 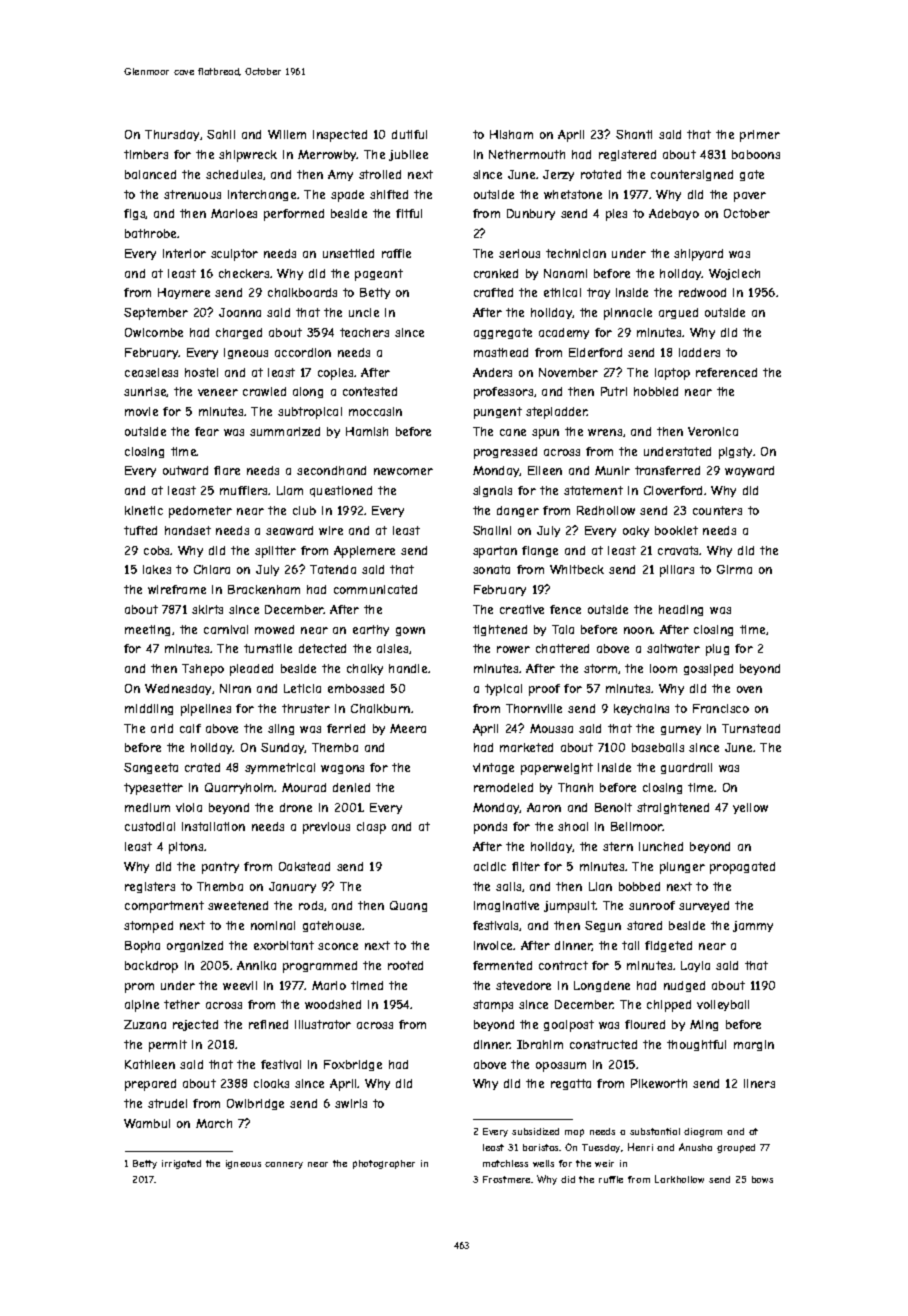 What do you see at coordinates (409, 134) in the screenshot?
I see `dutiful` at bounding box center [409, 134].
